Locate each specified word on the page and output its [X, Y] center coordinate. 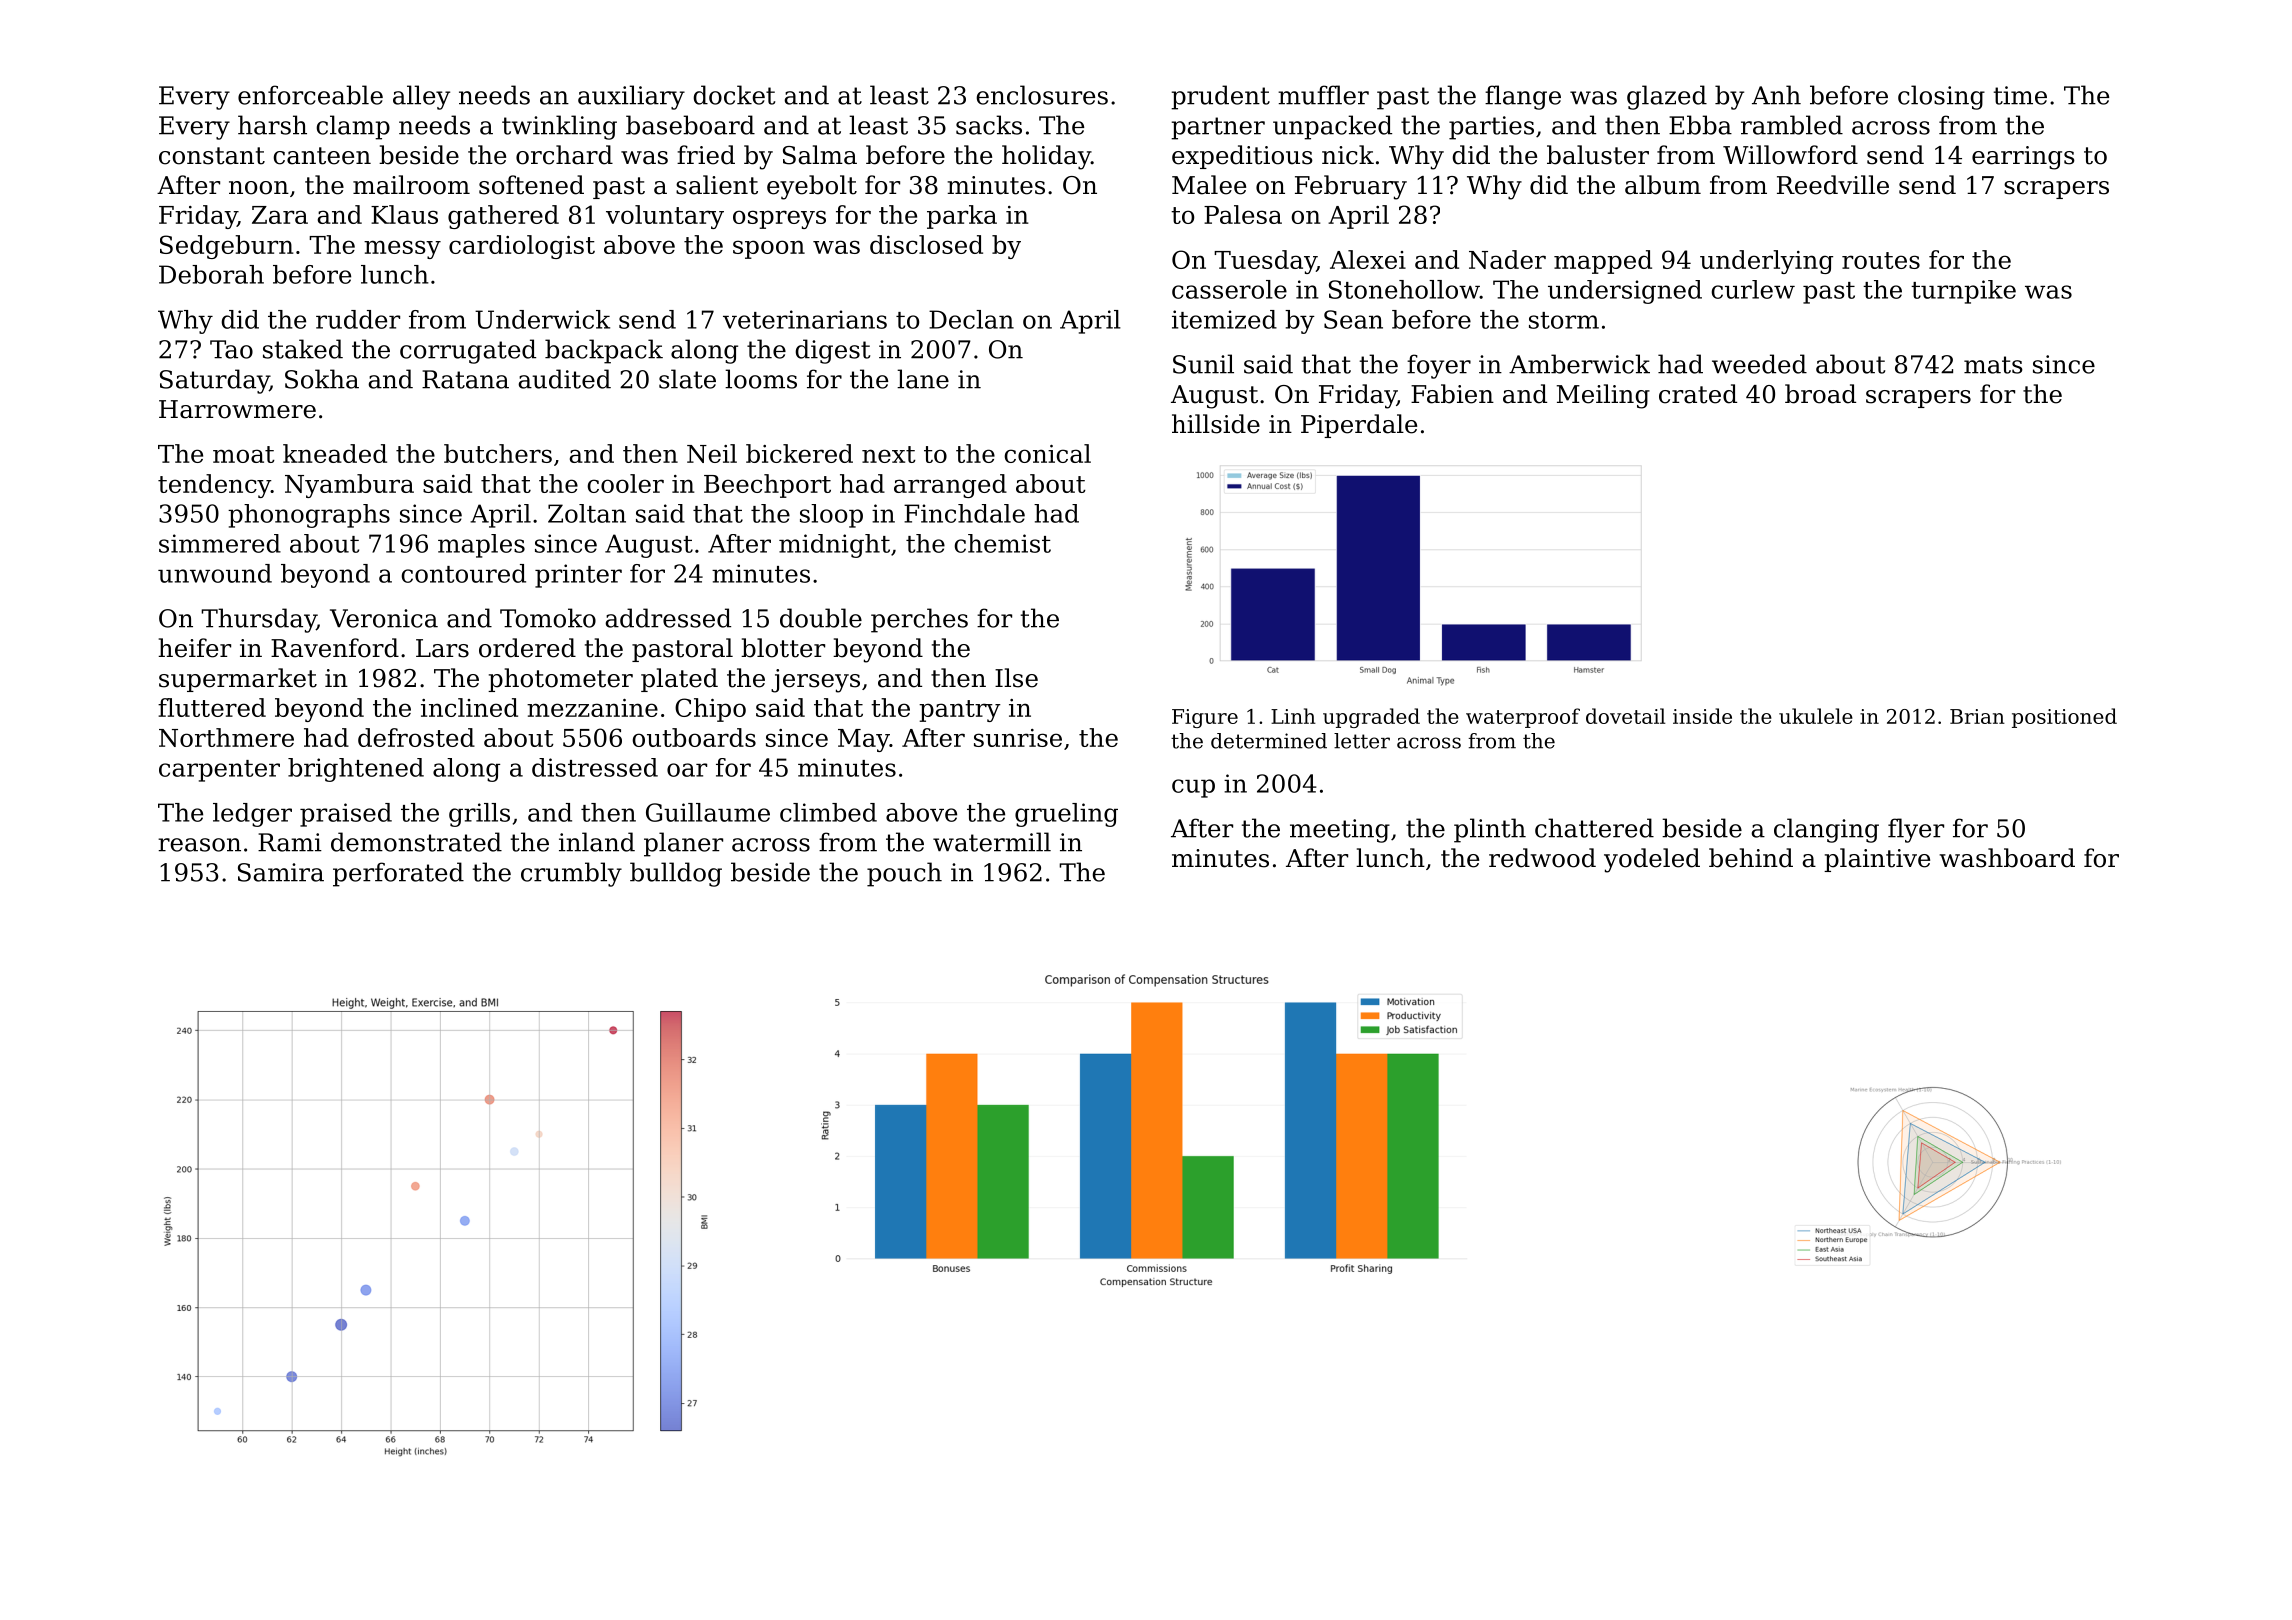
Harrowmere [237, 409]
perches [919, 620]
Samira [281, 872]
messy [402, 249]
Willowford [1790, 155]
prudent [1220, 97]
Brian [1977, 716]
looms [761, 379]
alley [421, 97]
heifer [194, 648]
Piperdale [1359, 426]
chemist [1002, 543]
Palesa [1243, 214]
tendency [214, 486]
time [2020, 95]
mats [1993, 365]
